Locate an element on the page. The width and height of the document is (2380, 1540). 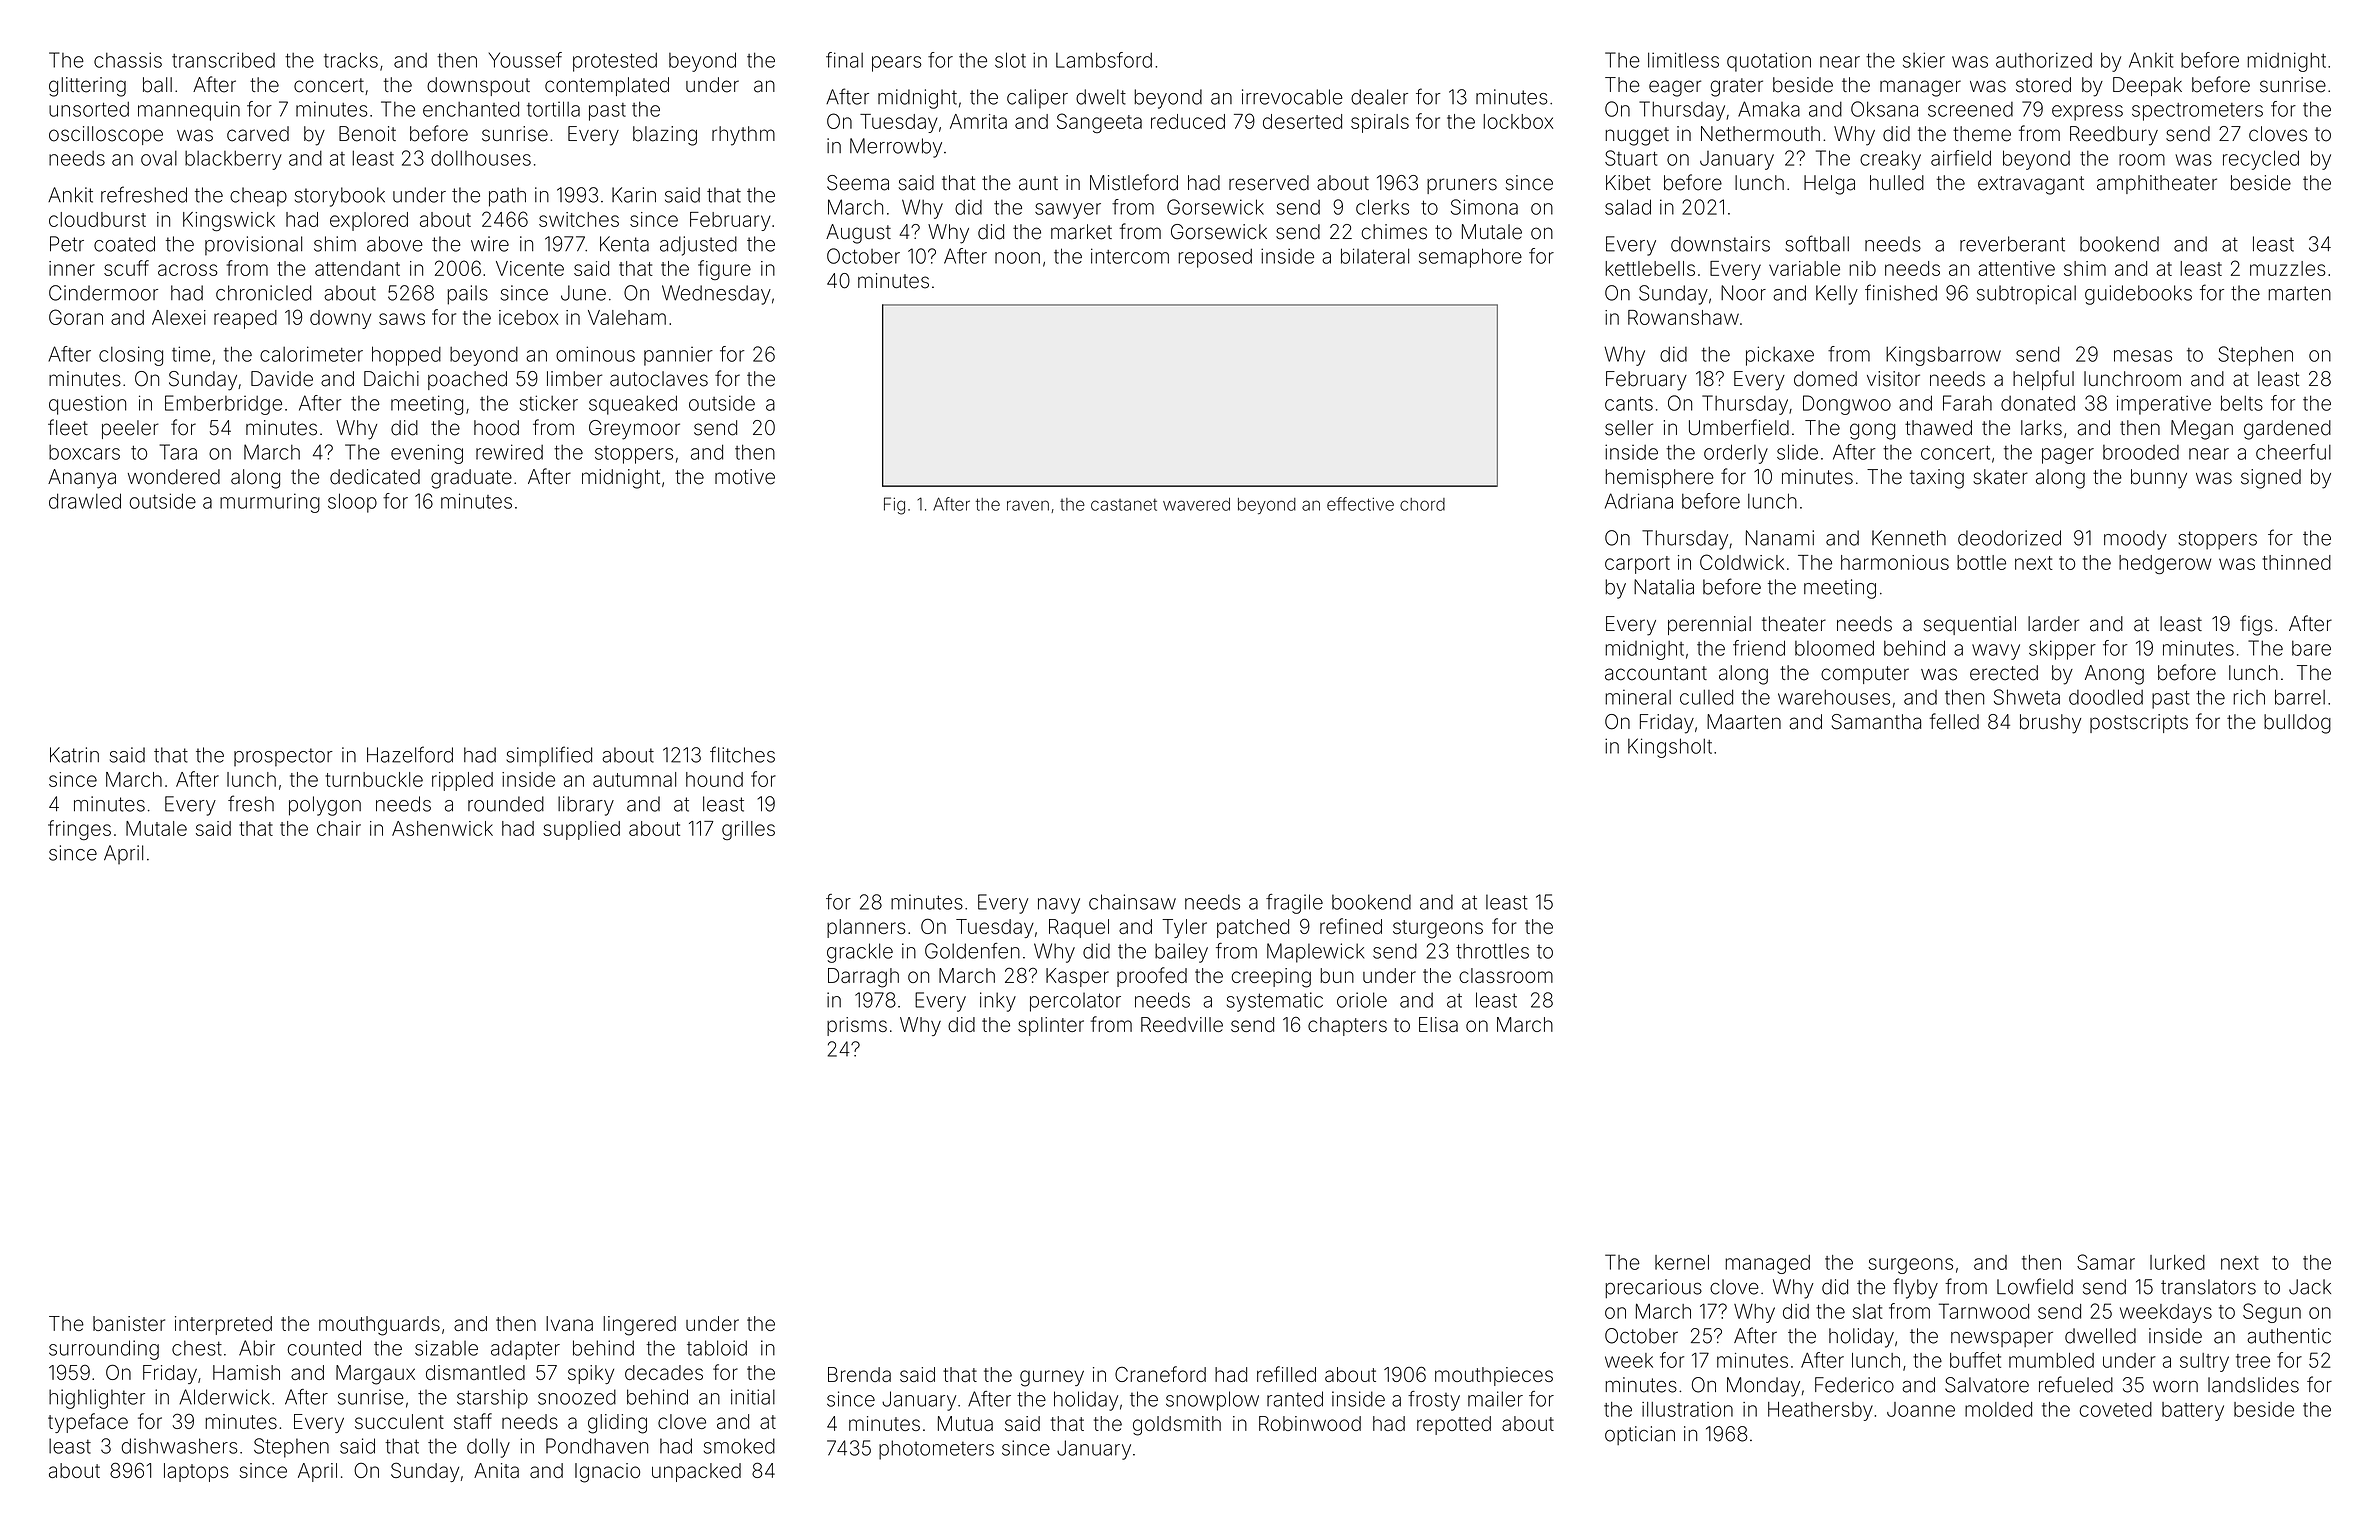
Youssef is located at coordinates (525, 60).
